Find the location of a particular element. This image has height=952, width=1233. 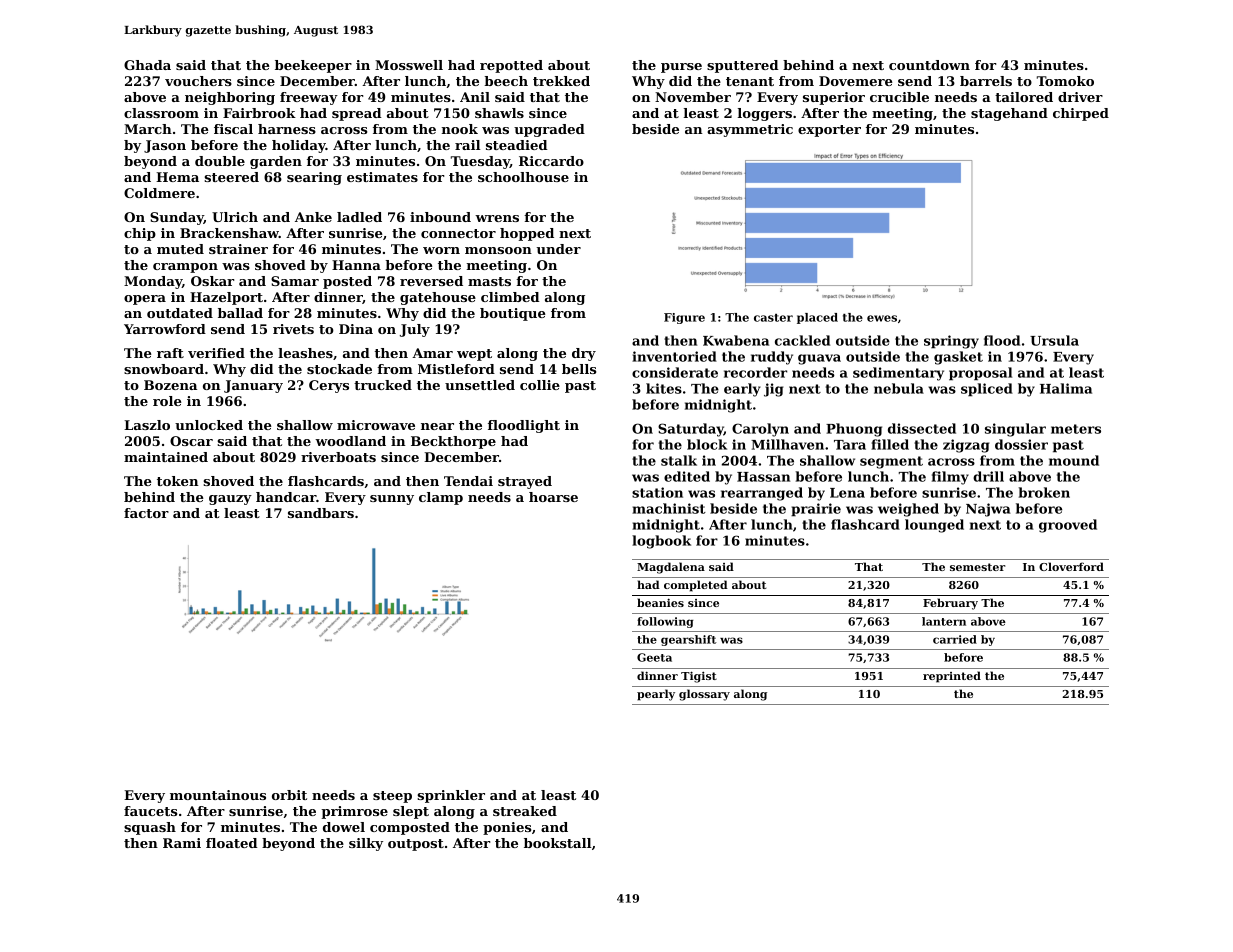

meters is located at coordinates (1076, 429).
